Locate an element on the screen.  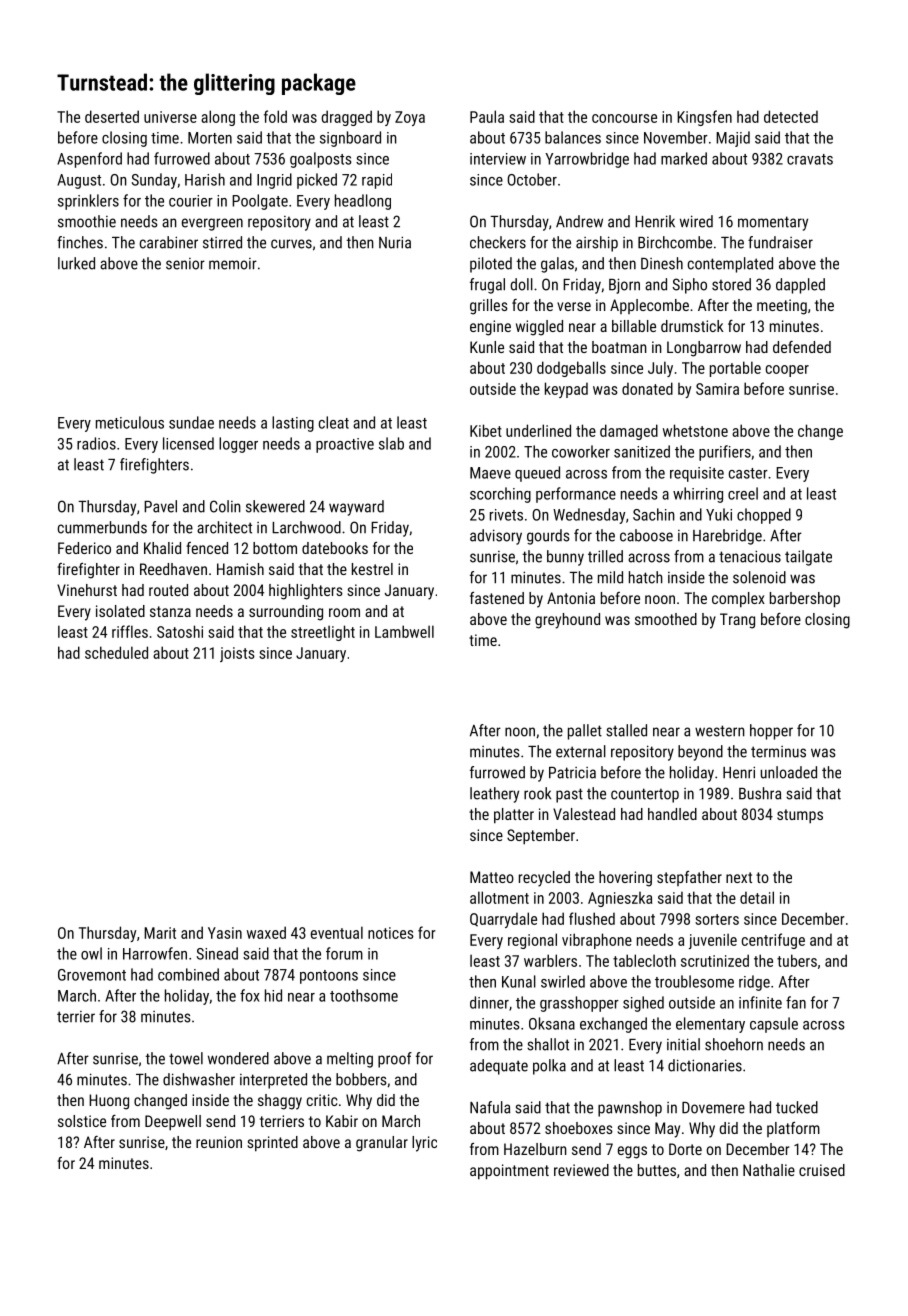
dinner is located at coordinates (489, 1002).
